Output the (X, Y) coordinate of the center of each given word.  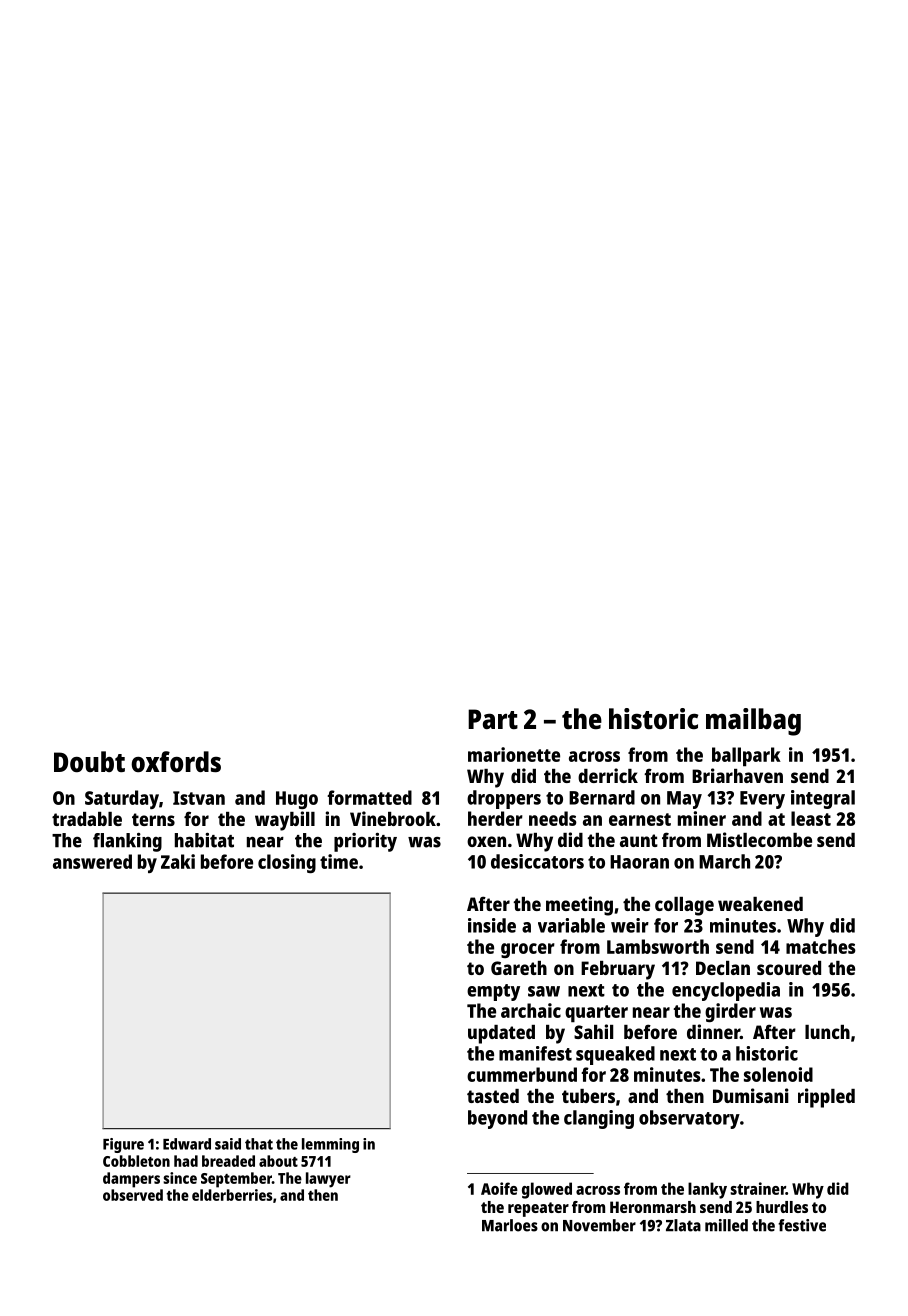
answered (92, 861)
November (599, 1225)
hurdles (782, 1207)
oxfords (176, 761)
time (339, 861)
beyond (497, 1119)
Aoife (499, 1188)
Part (493, 719)
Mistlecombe (759, 839)
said (228, 1144)
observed (133, 1195)
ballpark (746, 757)
